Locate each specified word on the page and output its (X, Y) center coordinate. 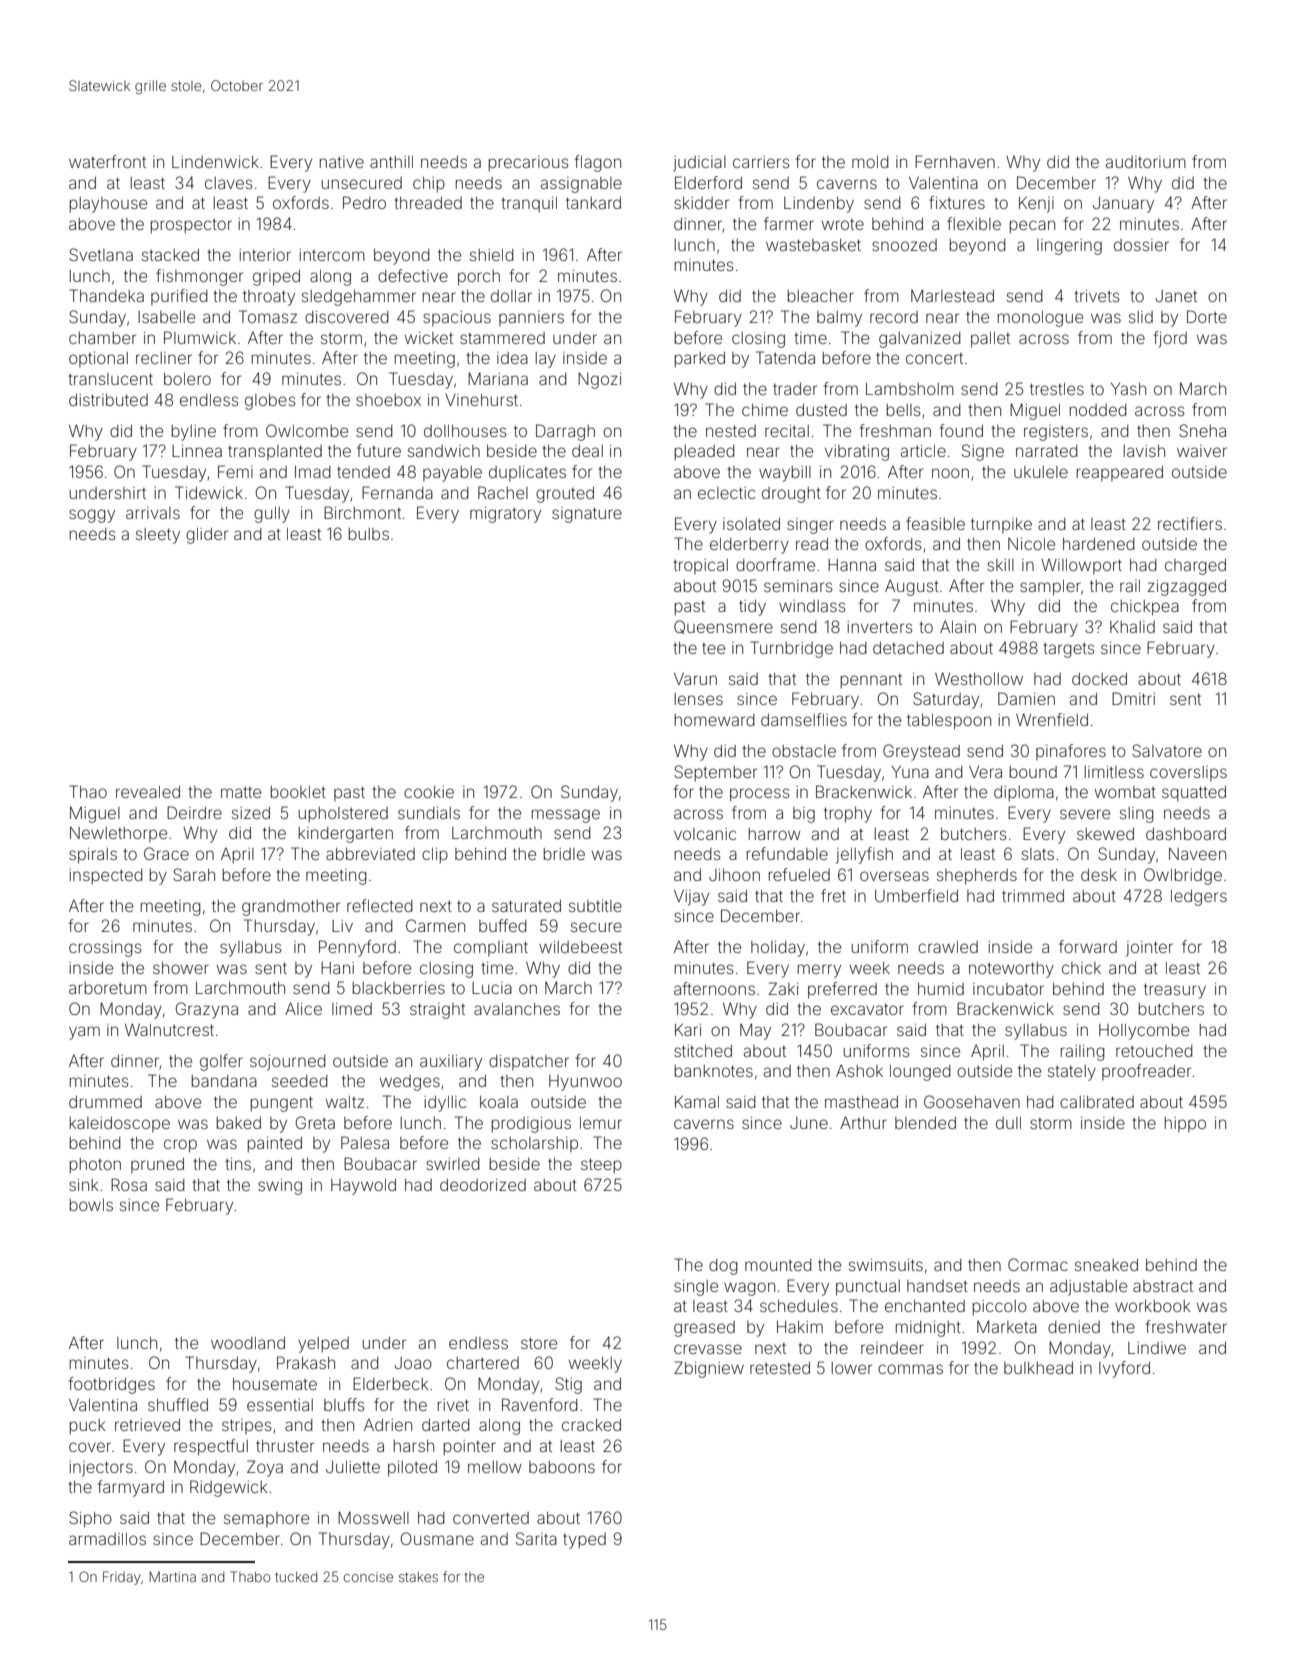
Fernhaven (955, 161)
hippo (1185, 1124)
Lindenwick (215, 162)
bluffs (344, 1404)
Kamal (697, 1101)
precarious (529, 164)
